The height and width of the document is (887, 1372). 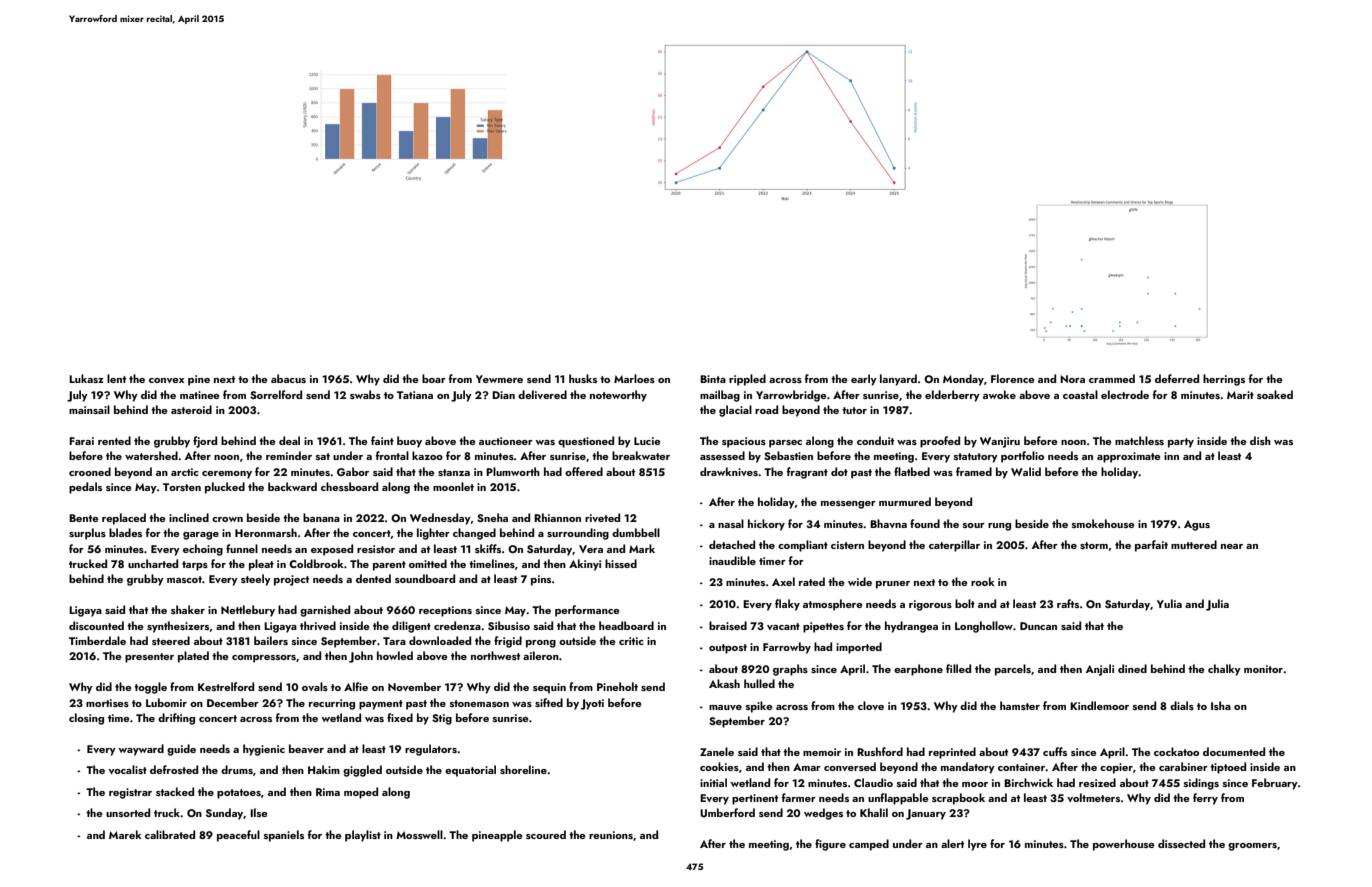 What do you see at coordinates (1093, 797) in the document?
I see `voltmeters` at bounding box center [1093, 797].
